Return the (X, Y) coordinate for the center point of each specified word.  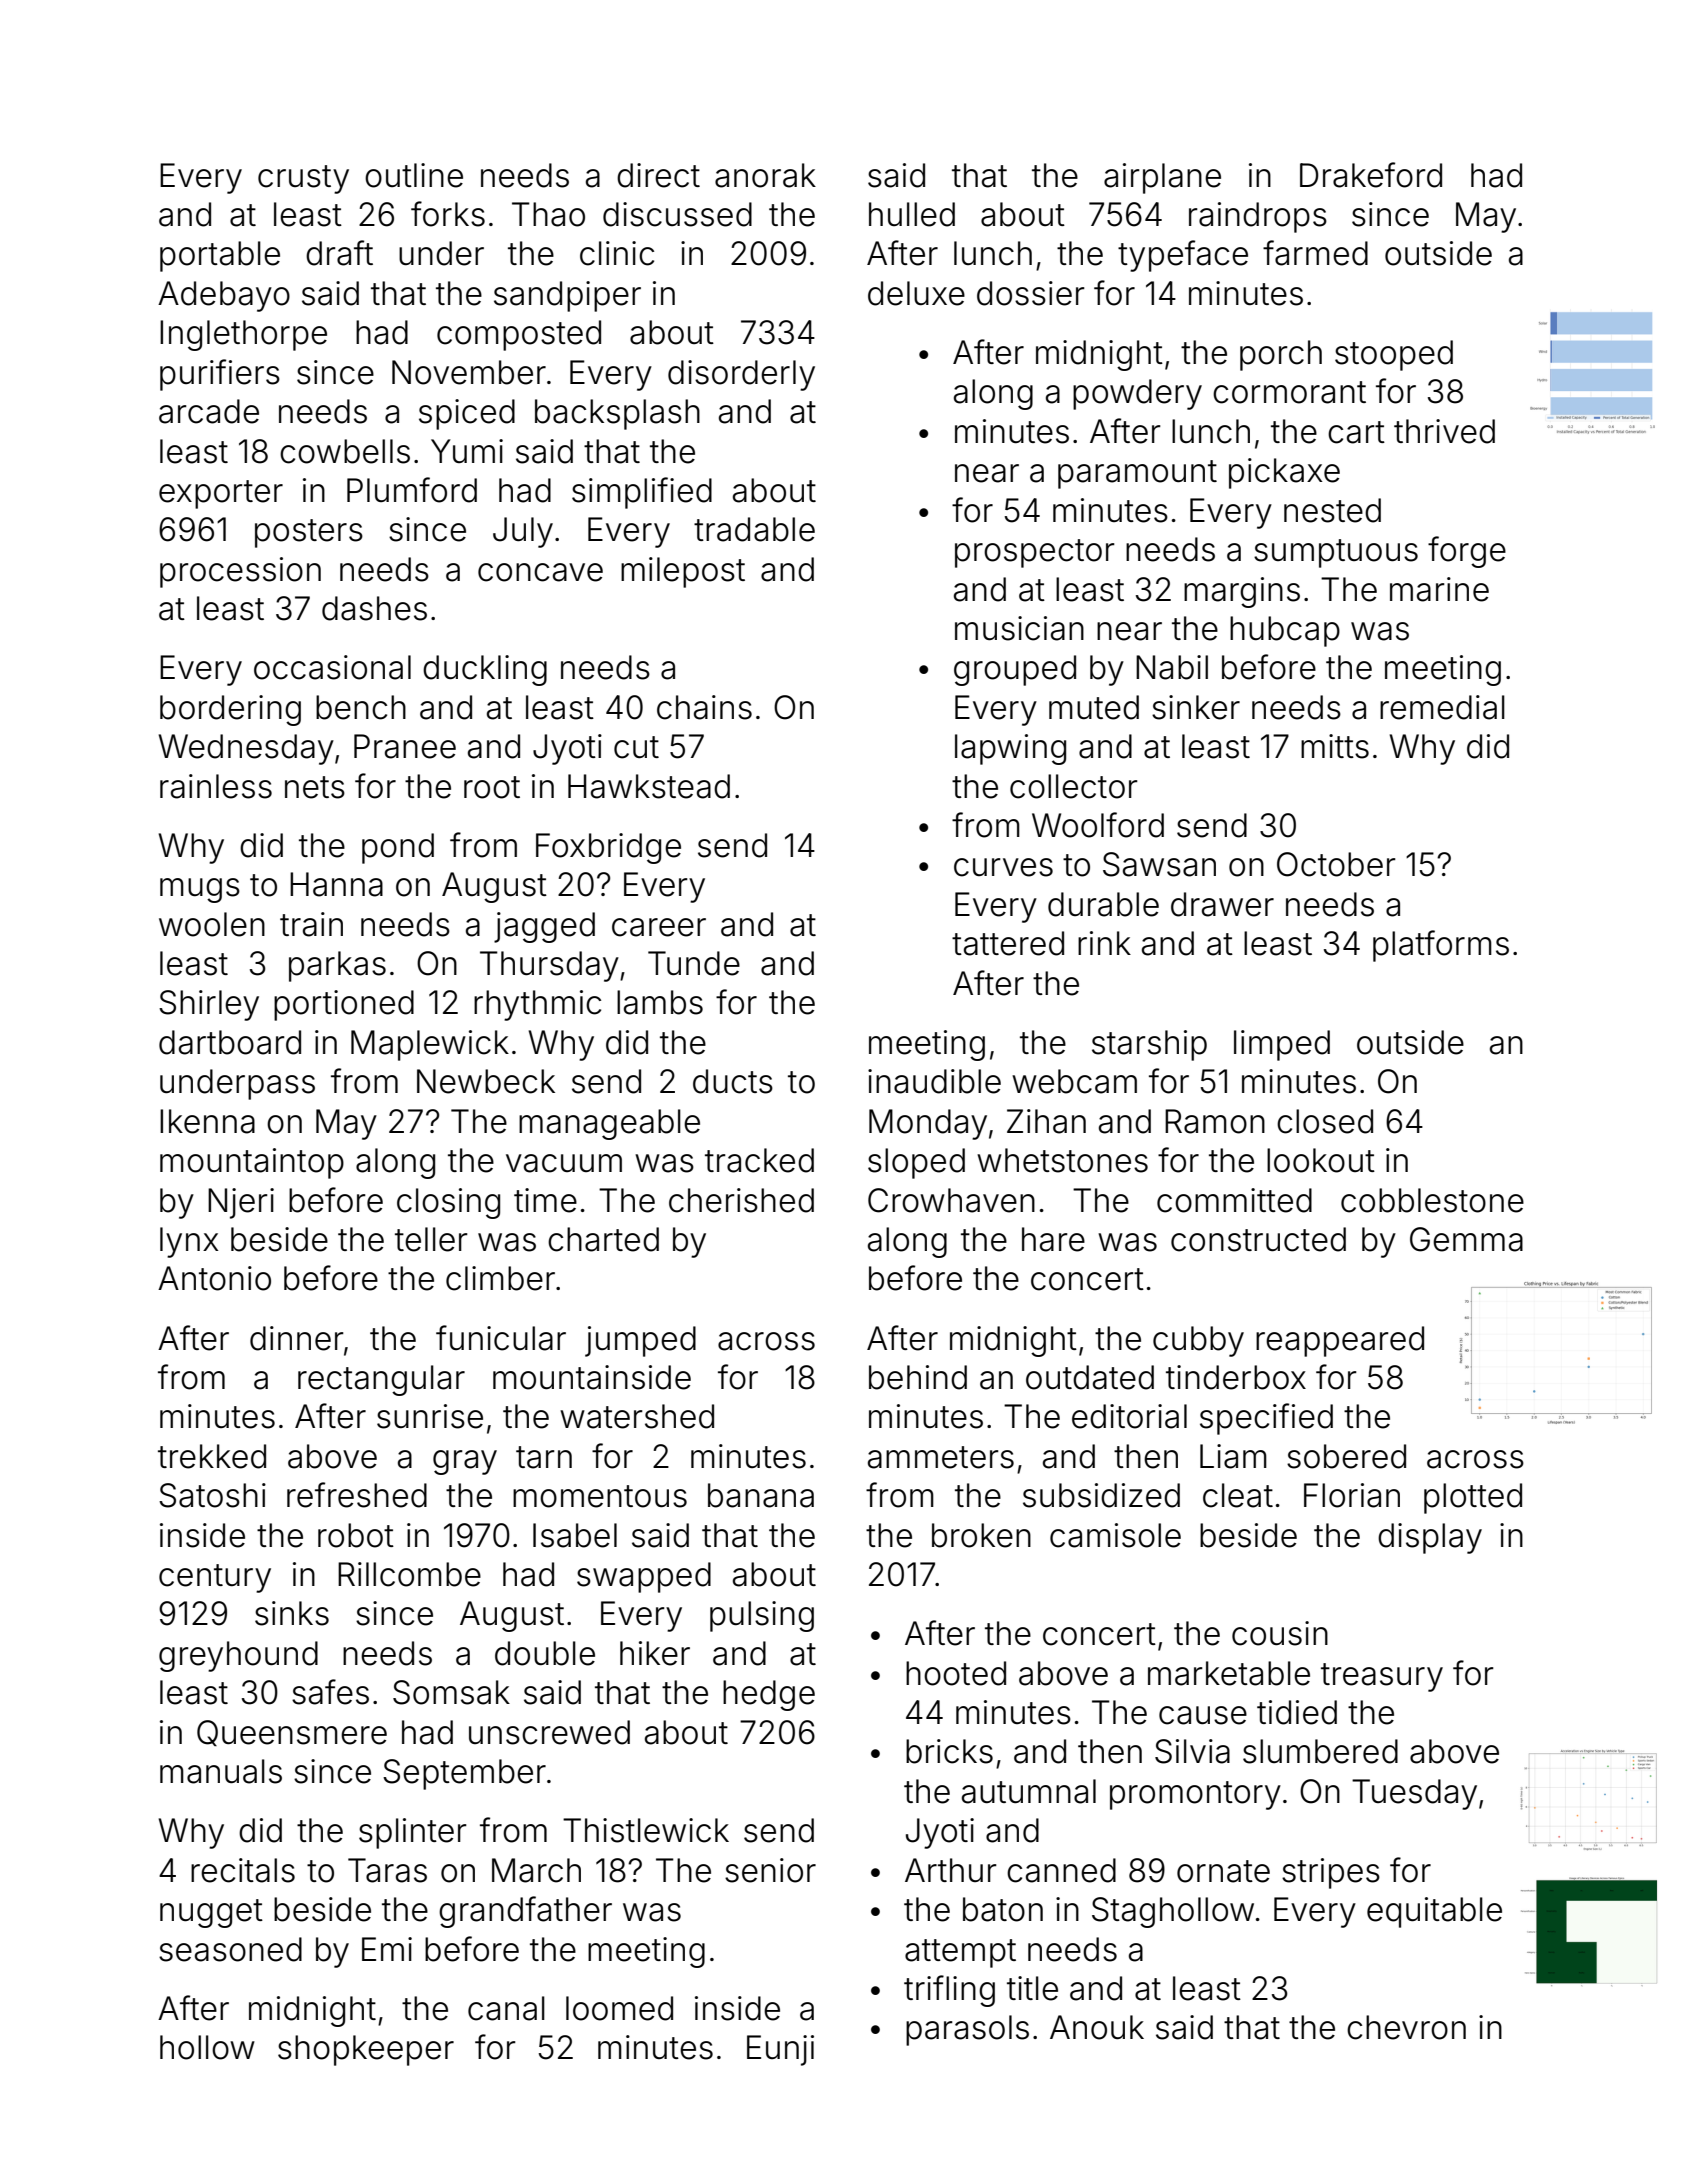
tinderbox (1236, 1377)
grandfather (525, 1912)
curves (1003, 867)
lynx (189, 1242)
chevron (1406, 2027)
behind (918, 1377)
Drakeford (1371, 175)
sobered (1346, 1456)
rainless (216, 786)
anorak (765, 175)
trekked (212, 1456)
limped (1282, 1045)
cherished (741, 1200)
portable (220, 256)
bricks (949, 1751)
